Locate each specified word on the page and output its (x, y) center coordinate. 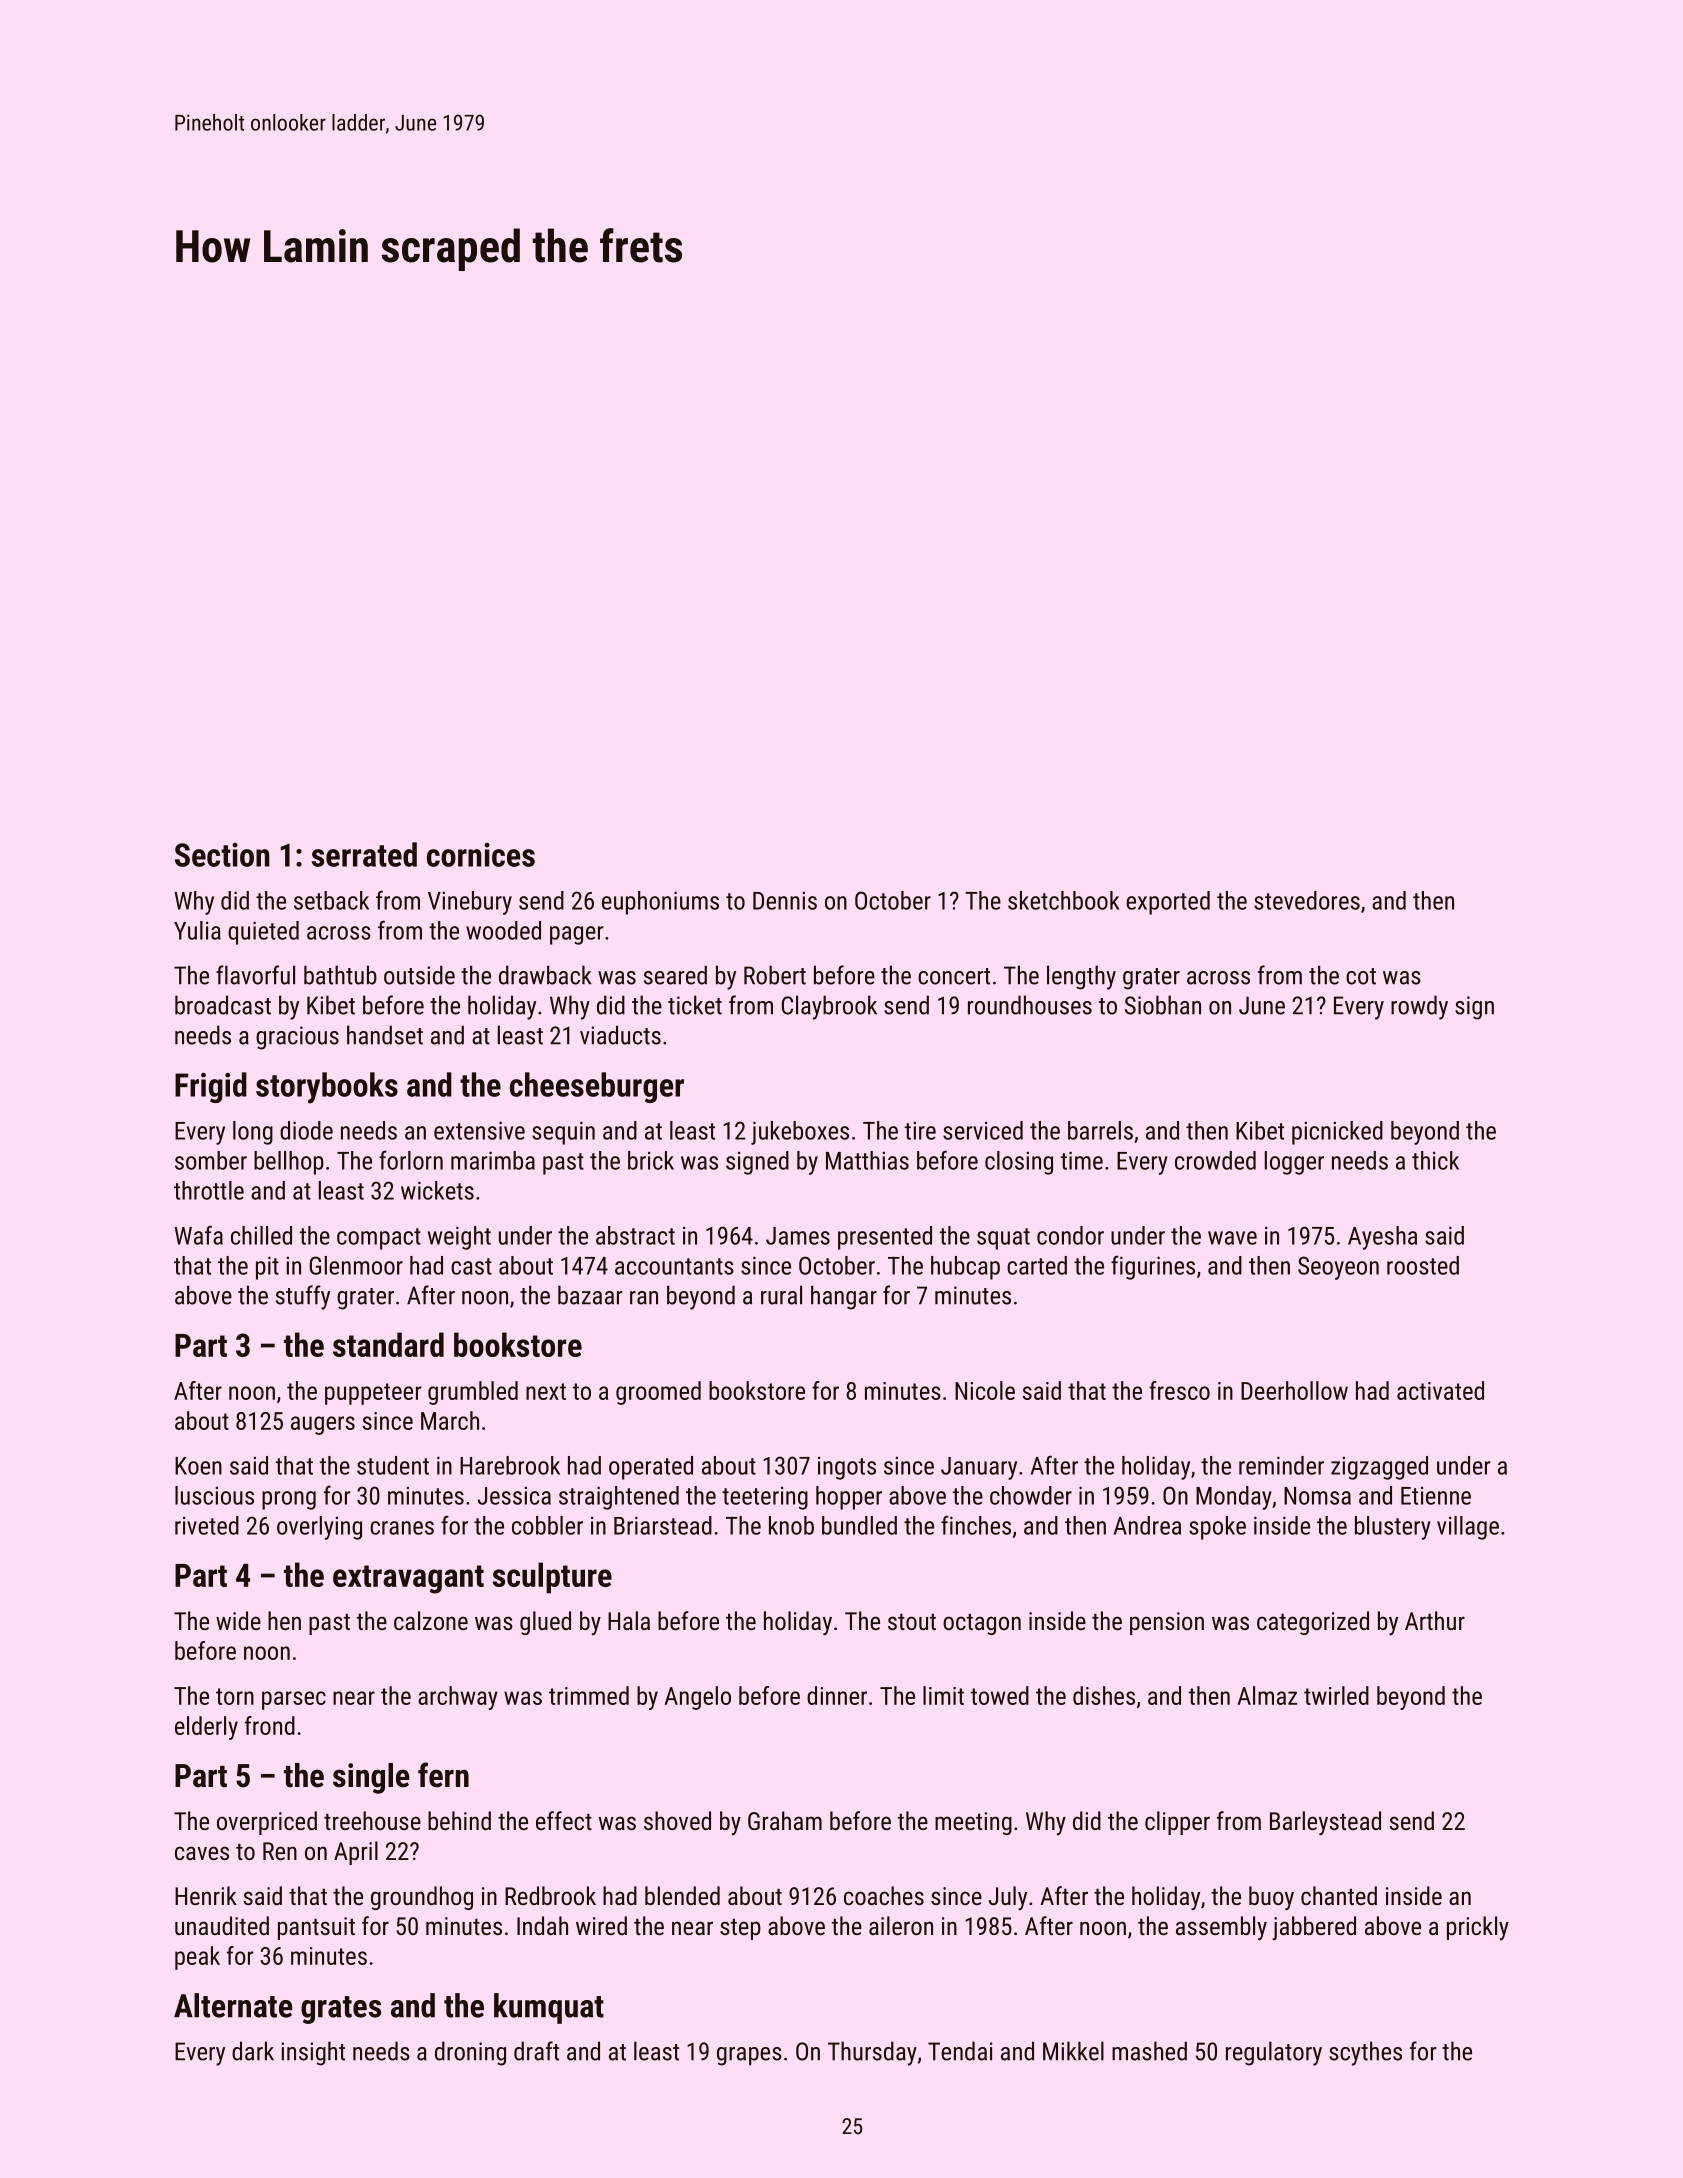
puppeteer (373, 1394)
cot (1361, 976)
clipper (1177, 1823)
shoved (677, 1820)
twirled (1336, 1695)
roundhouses (1030, 1005)
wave (1232, 1238)
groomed (658, 1393)
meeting (973, 1823)
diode (306, 1130)
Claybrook (829, 1007)
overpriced (267, 1823)
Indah (542, 1925)
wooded (503, 930)
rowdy (1419, 1007)
